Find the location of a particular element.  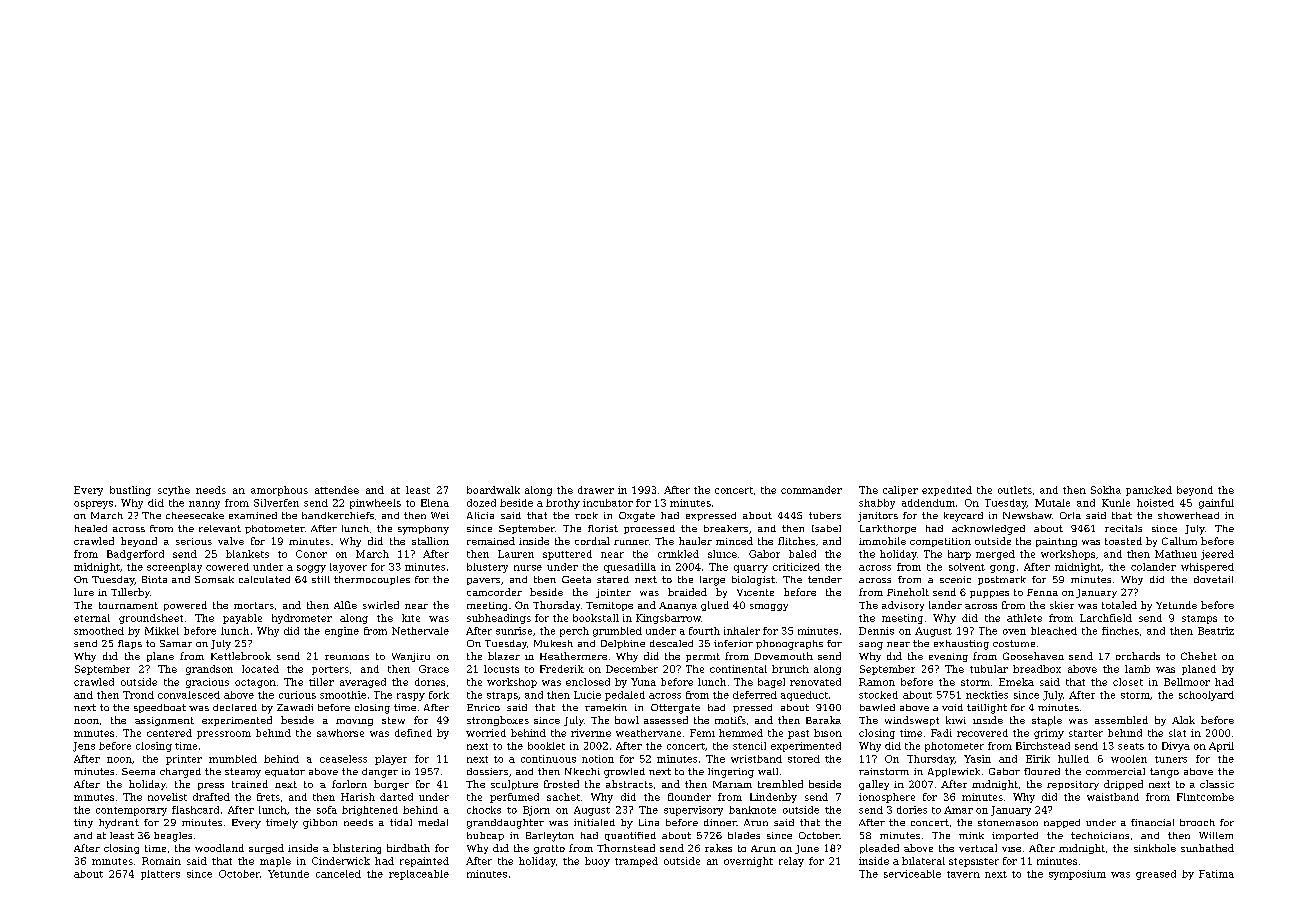

beagles is located at coordinates (173, 837).
